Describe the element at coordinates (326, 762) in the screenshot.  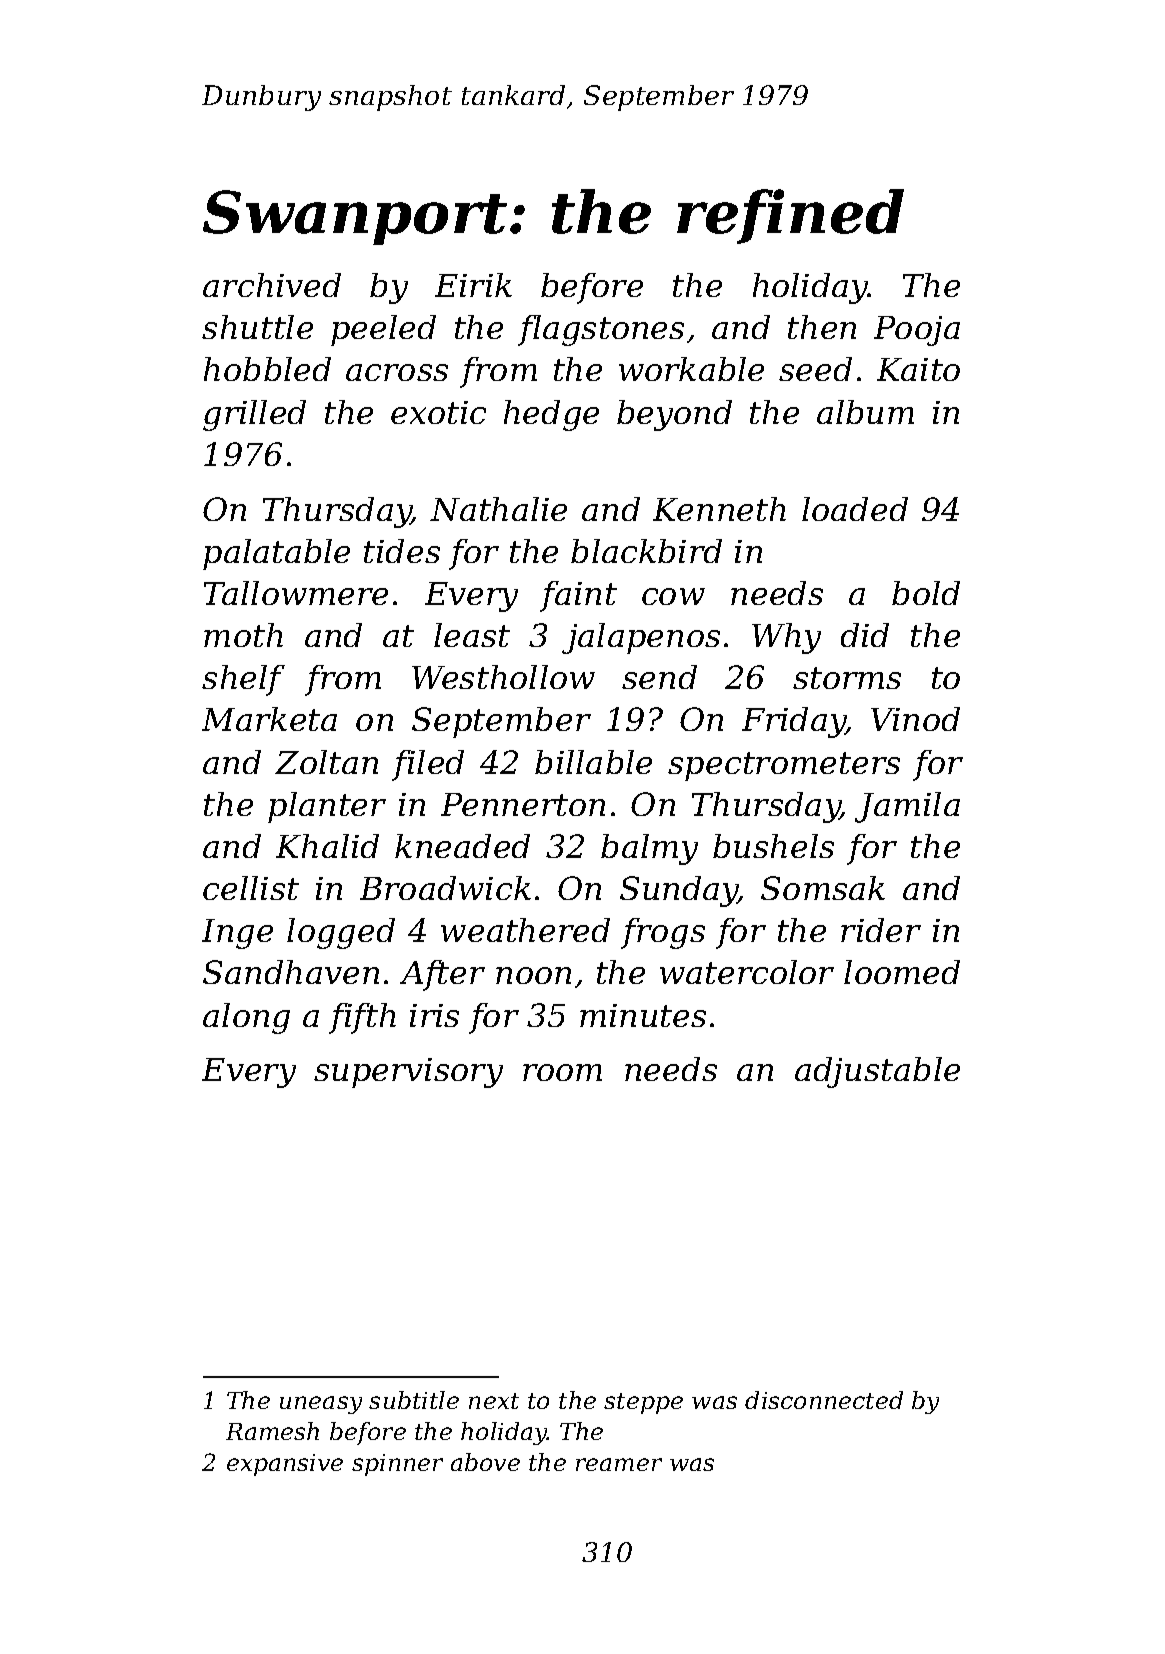
I see `Zoltan` at that location.
